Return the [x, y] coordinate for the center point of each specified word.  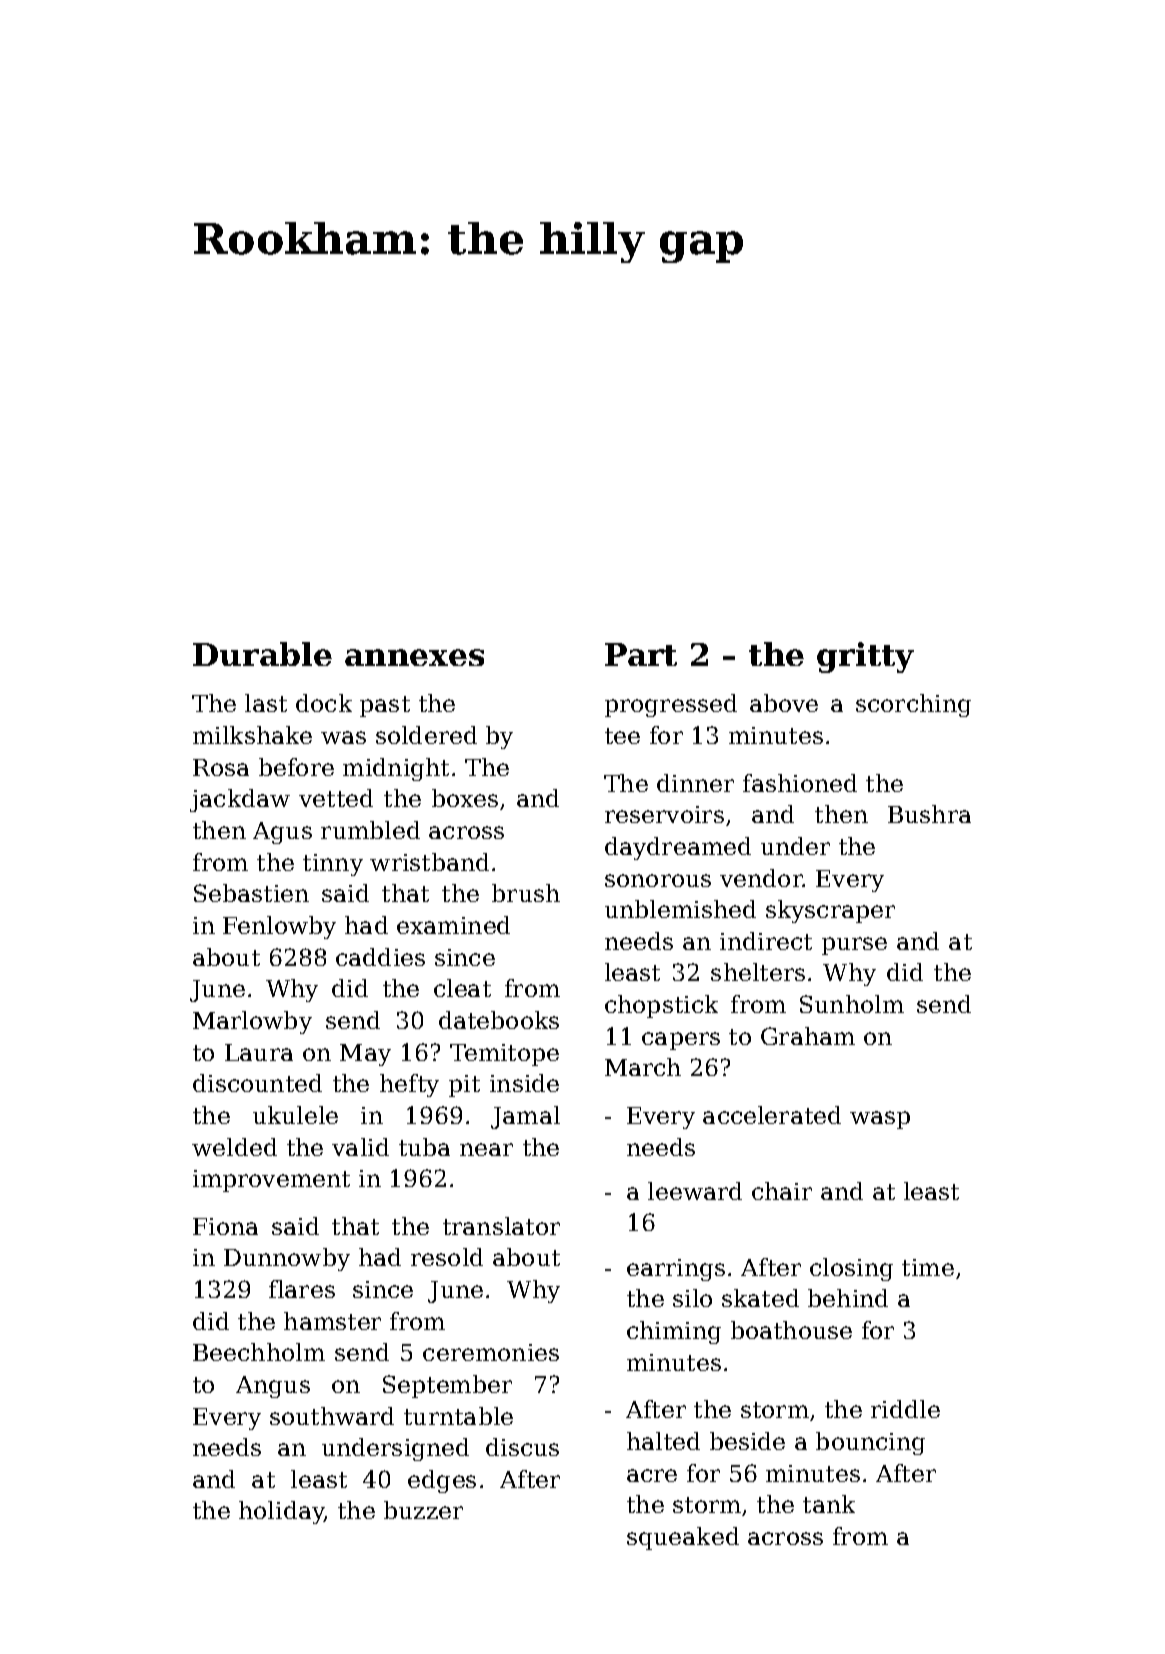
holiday [281, 1512]
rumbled [370, 830]
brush [526, 893]
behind [848, 1298]
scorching [913, 705]
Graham [808, 1036]
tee [622, 736]
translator [501, 1226]
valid [360, 1147]
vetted [336, 798]
